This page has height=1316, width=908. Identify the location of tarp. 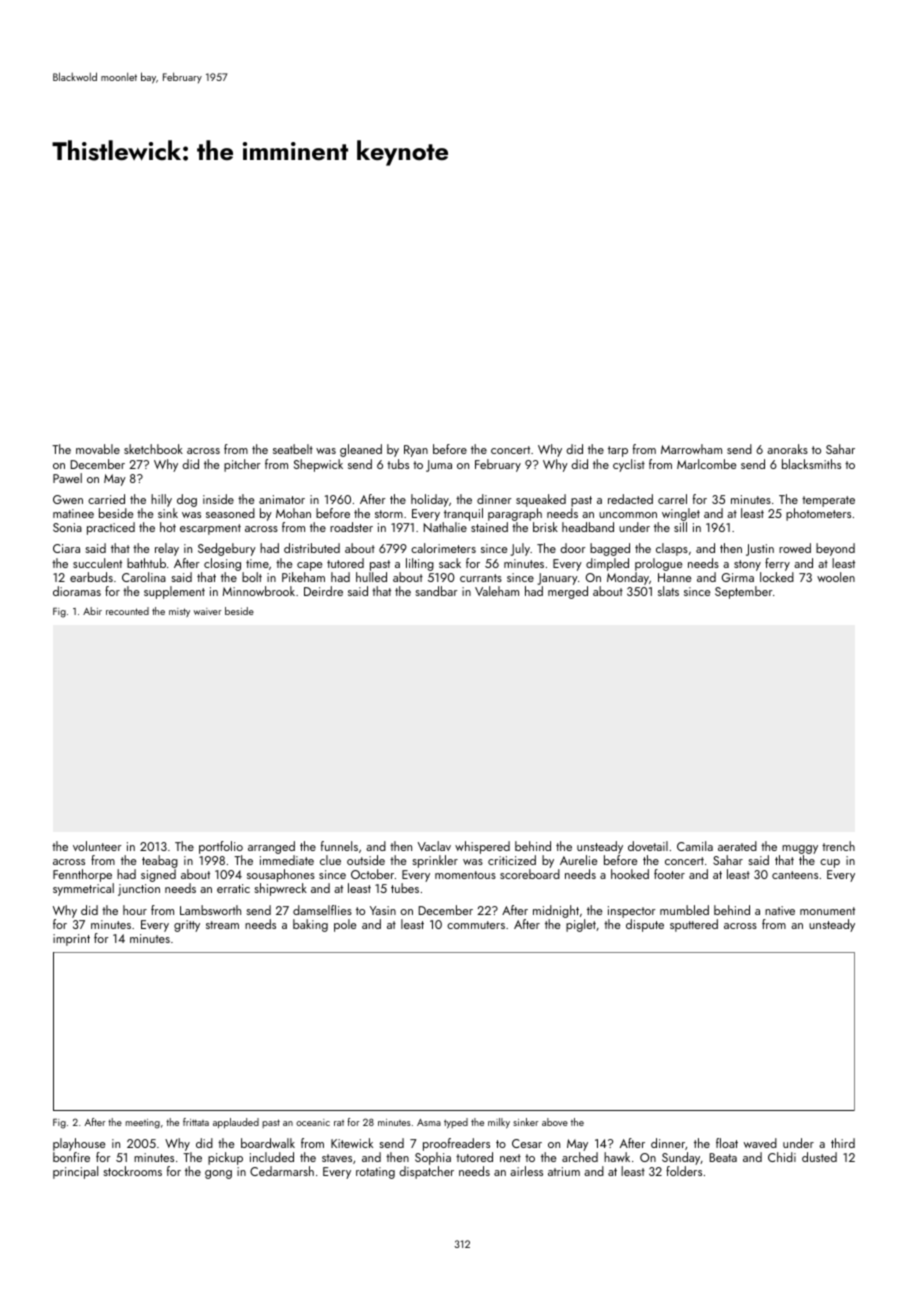
(618, 451).
